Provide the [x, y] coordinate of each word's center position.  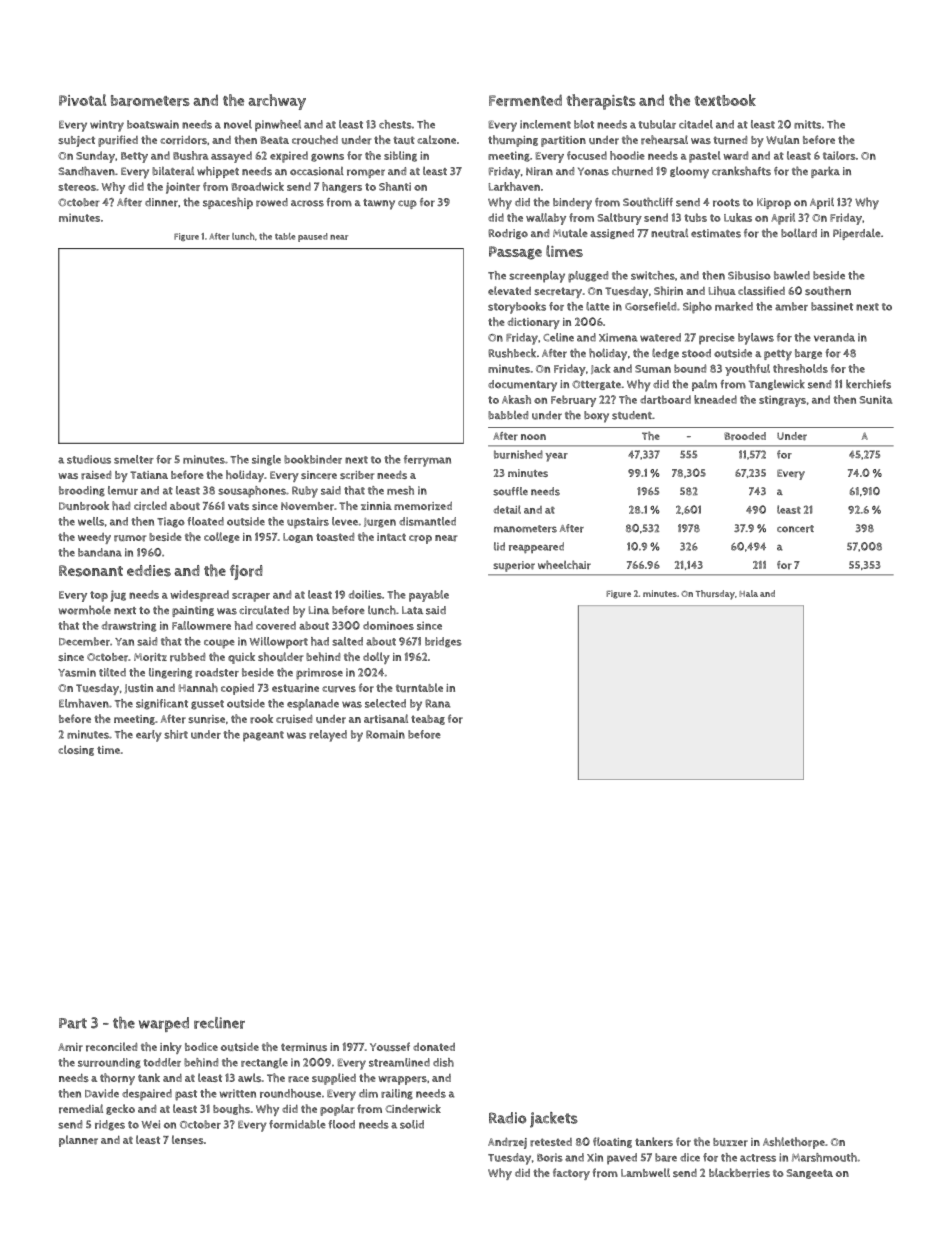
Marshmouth [824, 1157]
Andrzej [507, 1143]
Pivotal [82, 100]
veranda [834, 337]
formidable [297, 1124]
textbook [725, 100]
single [266, 460]
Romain [385, 734]
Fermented [525, 100]
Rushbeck [512, 353]
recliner [219, 1023]
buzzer [730, 1142]
